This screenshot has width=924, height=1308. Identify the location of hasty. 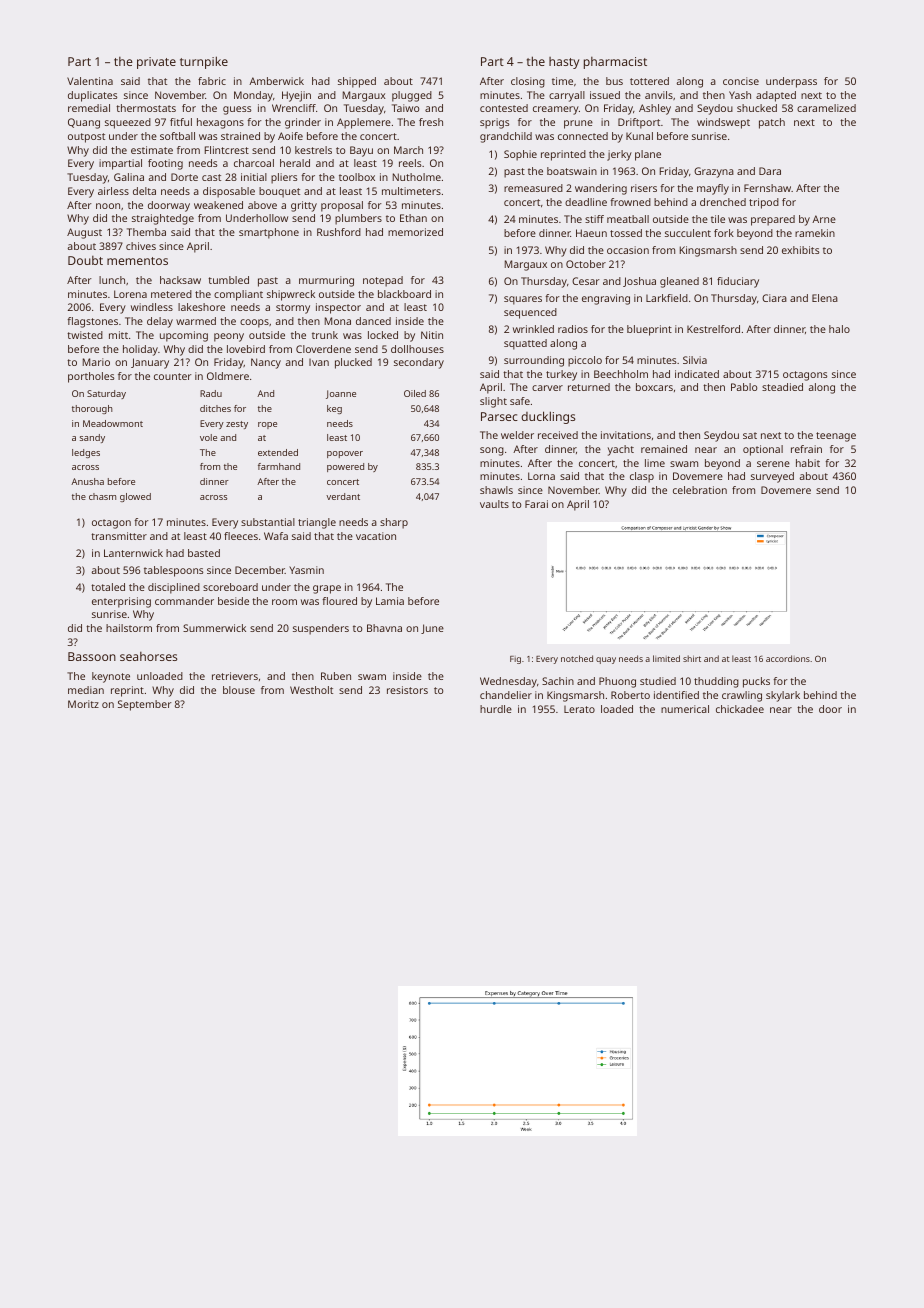
(564, 63).
